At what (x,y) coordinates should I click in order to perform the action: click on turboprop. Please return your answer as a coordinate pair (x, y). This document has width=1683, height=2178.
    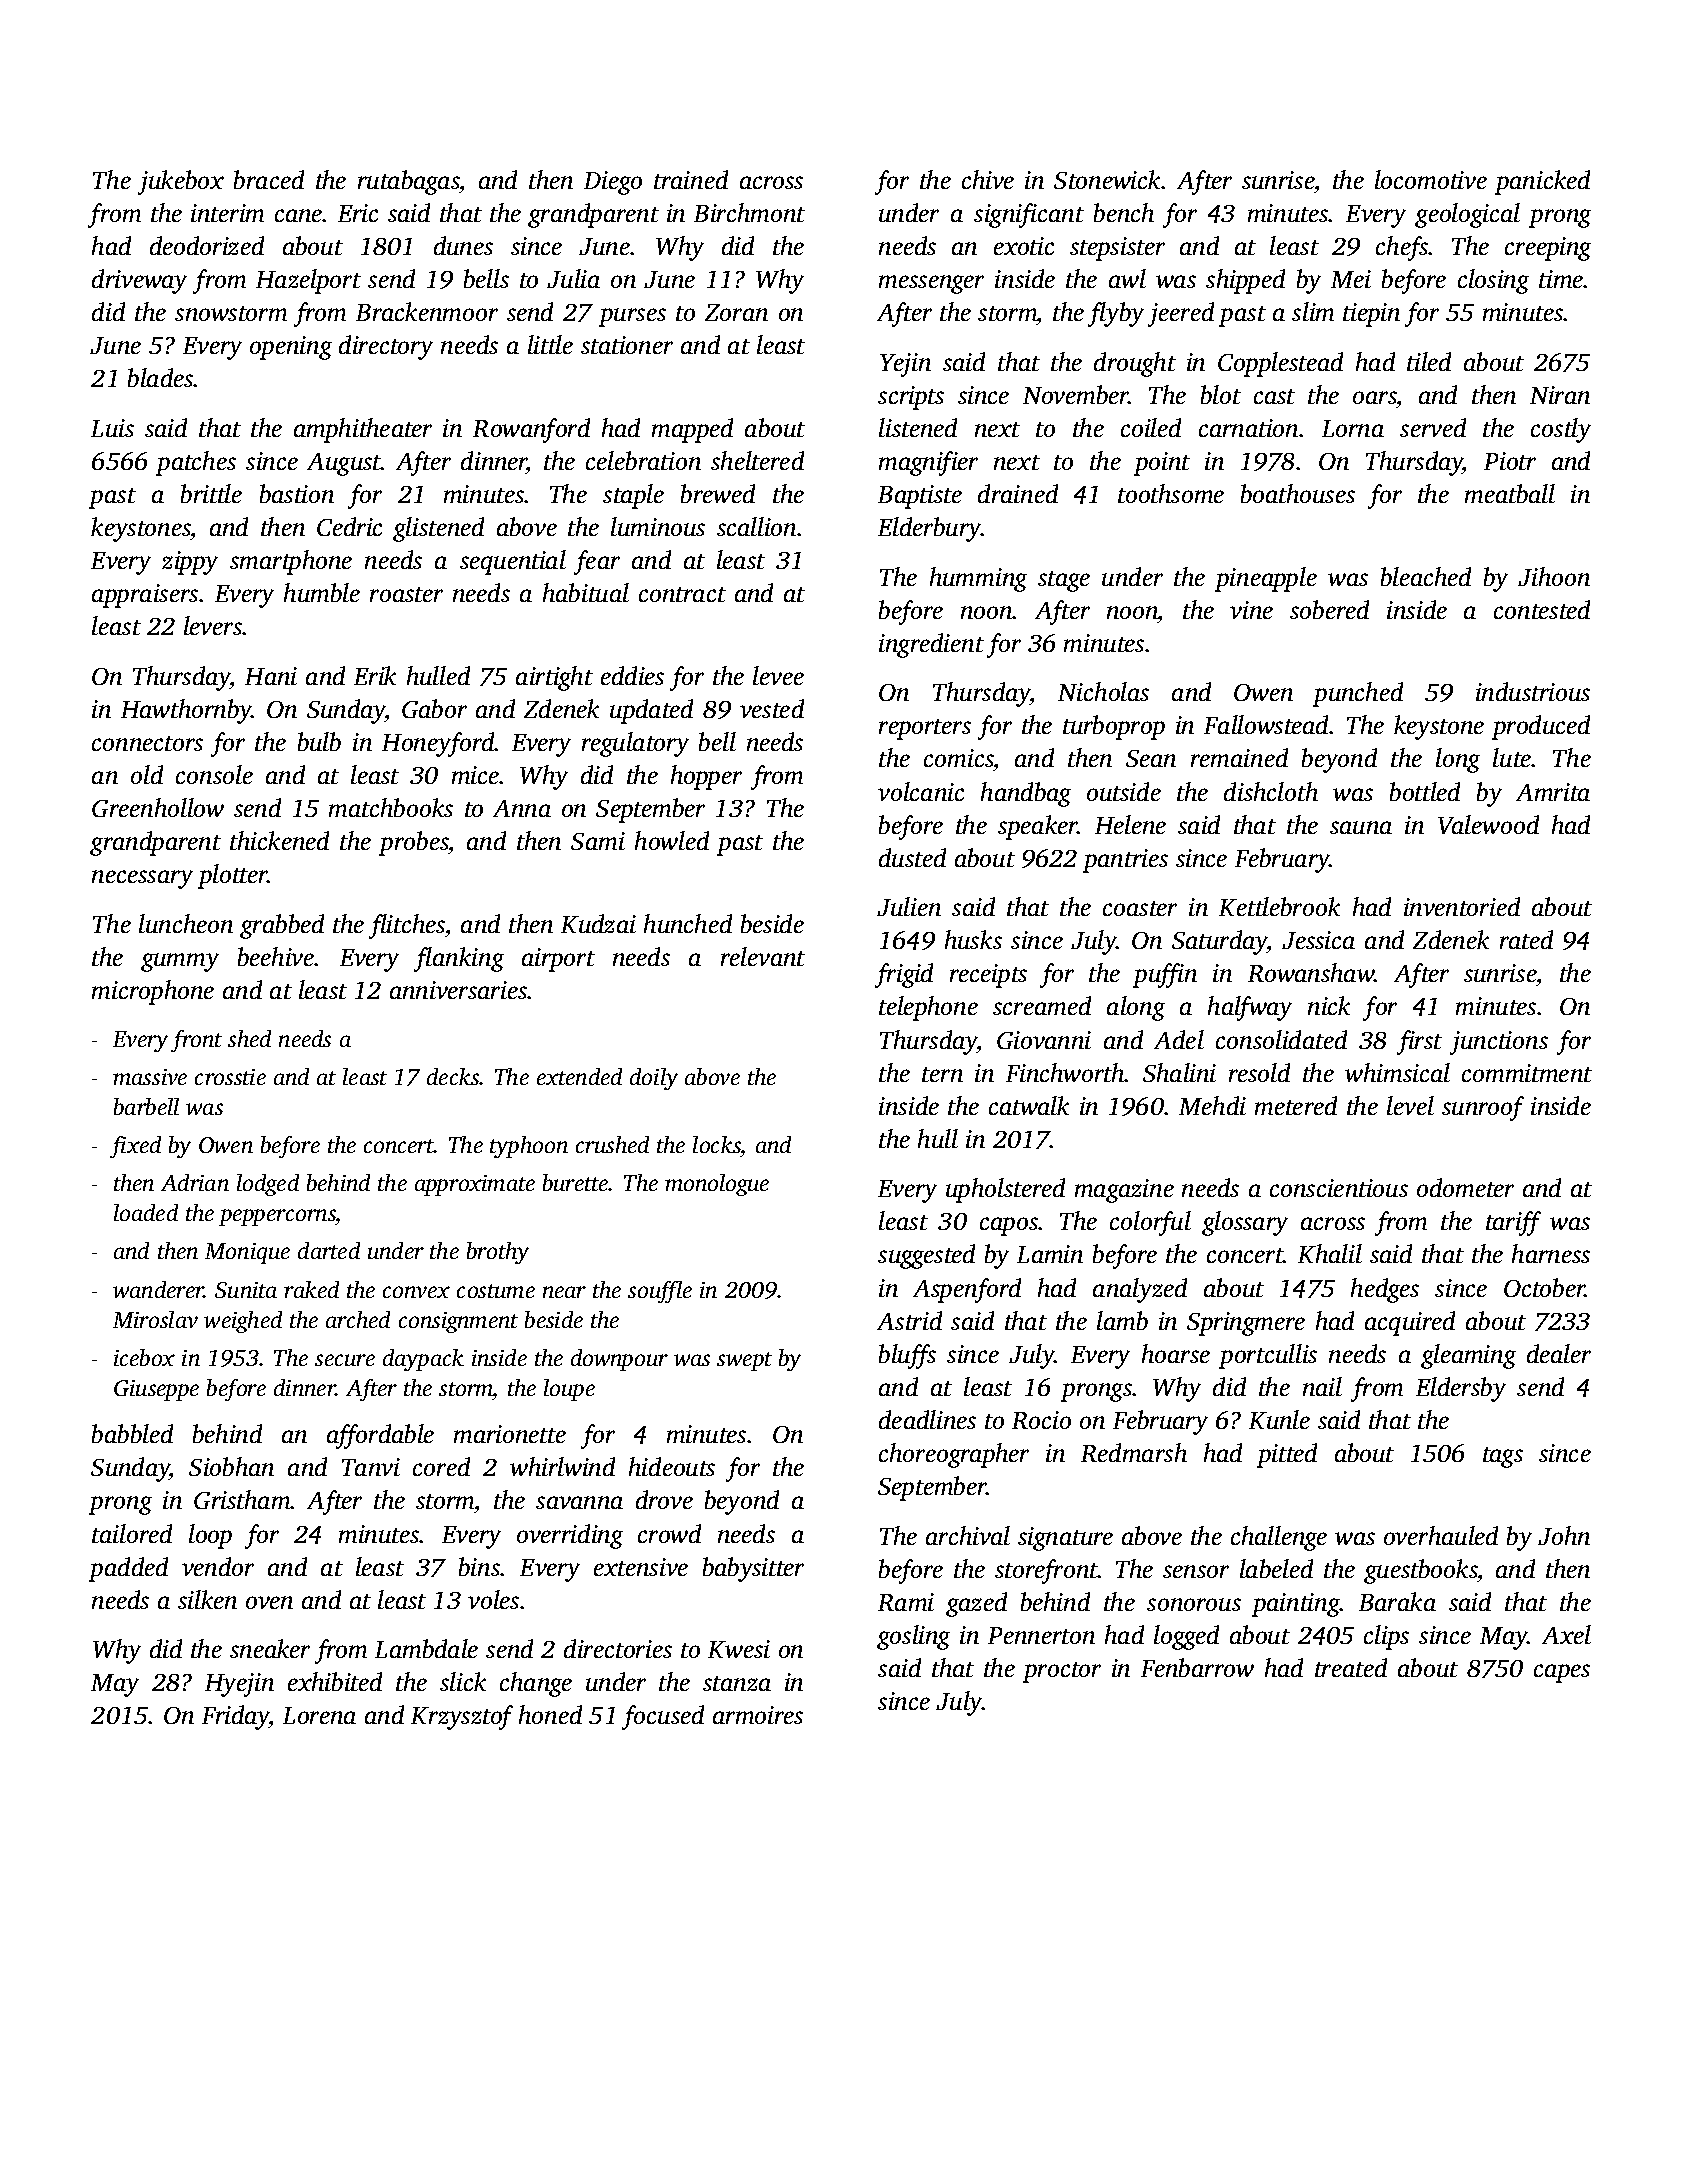
    Looking at the image, I should click on (1114, 727).
